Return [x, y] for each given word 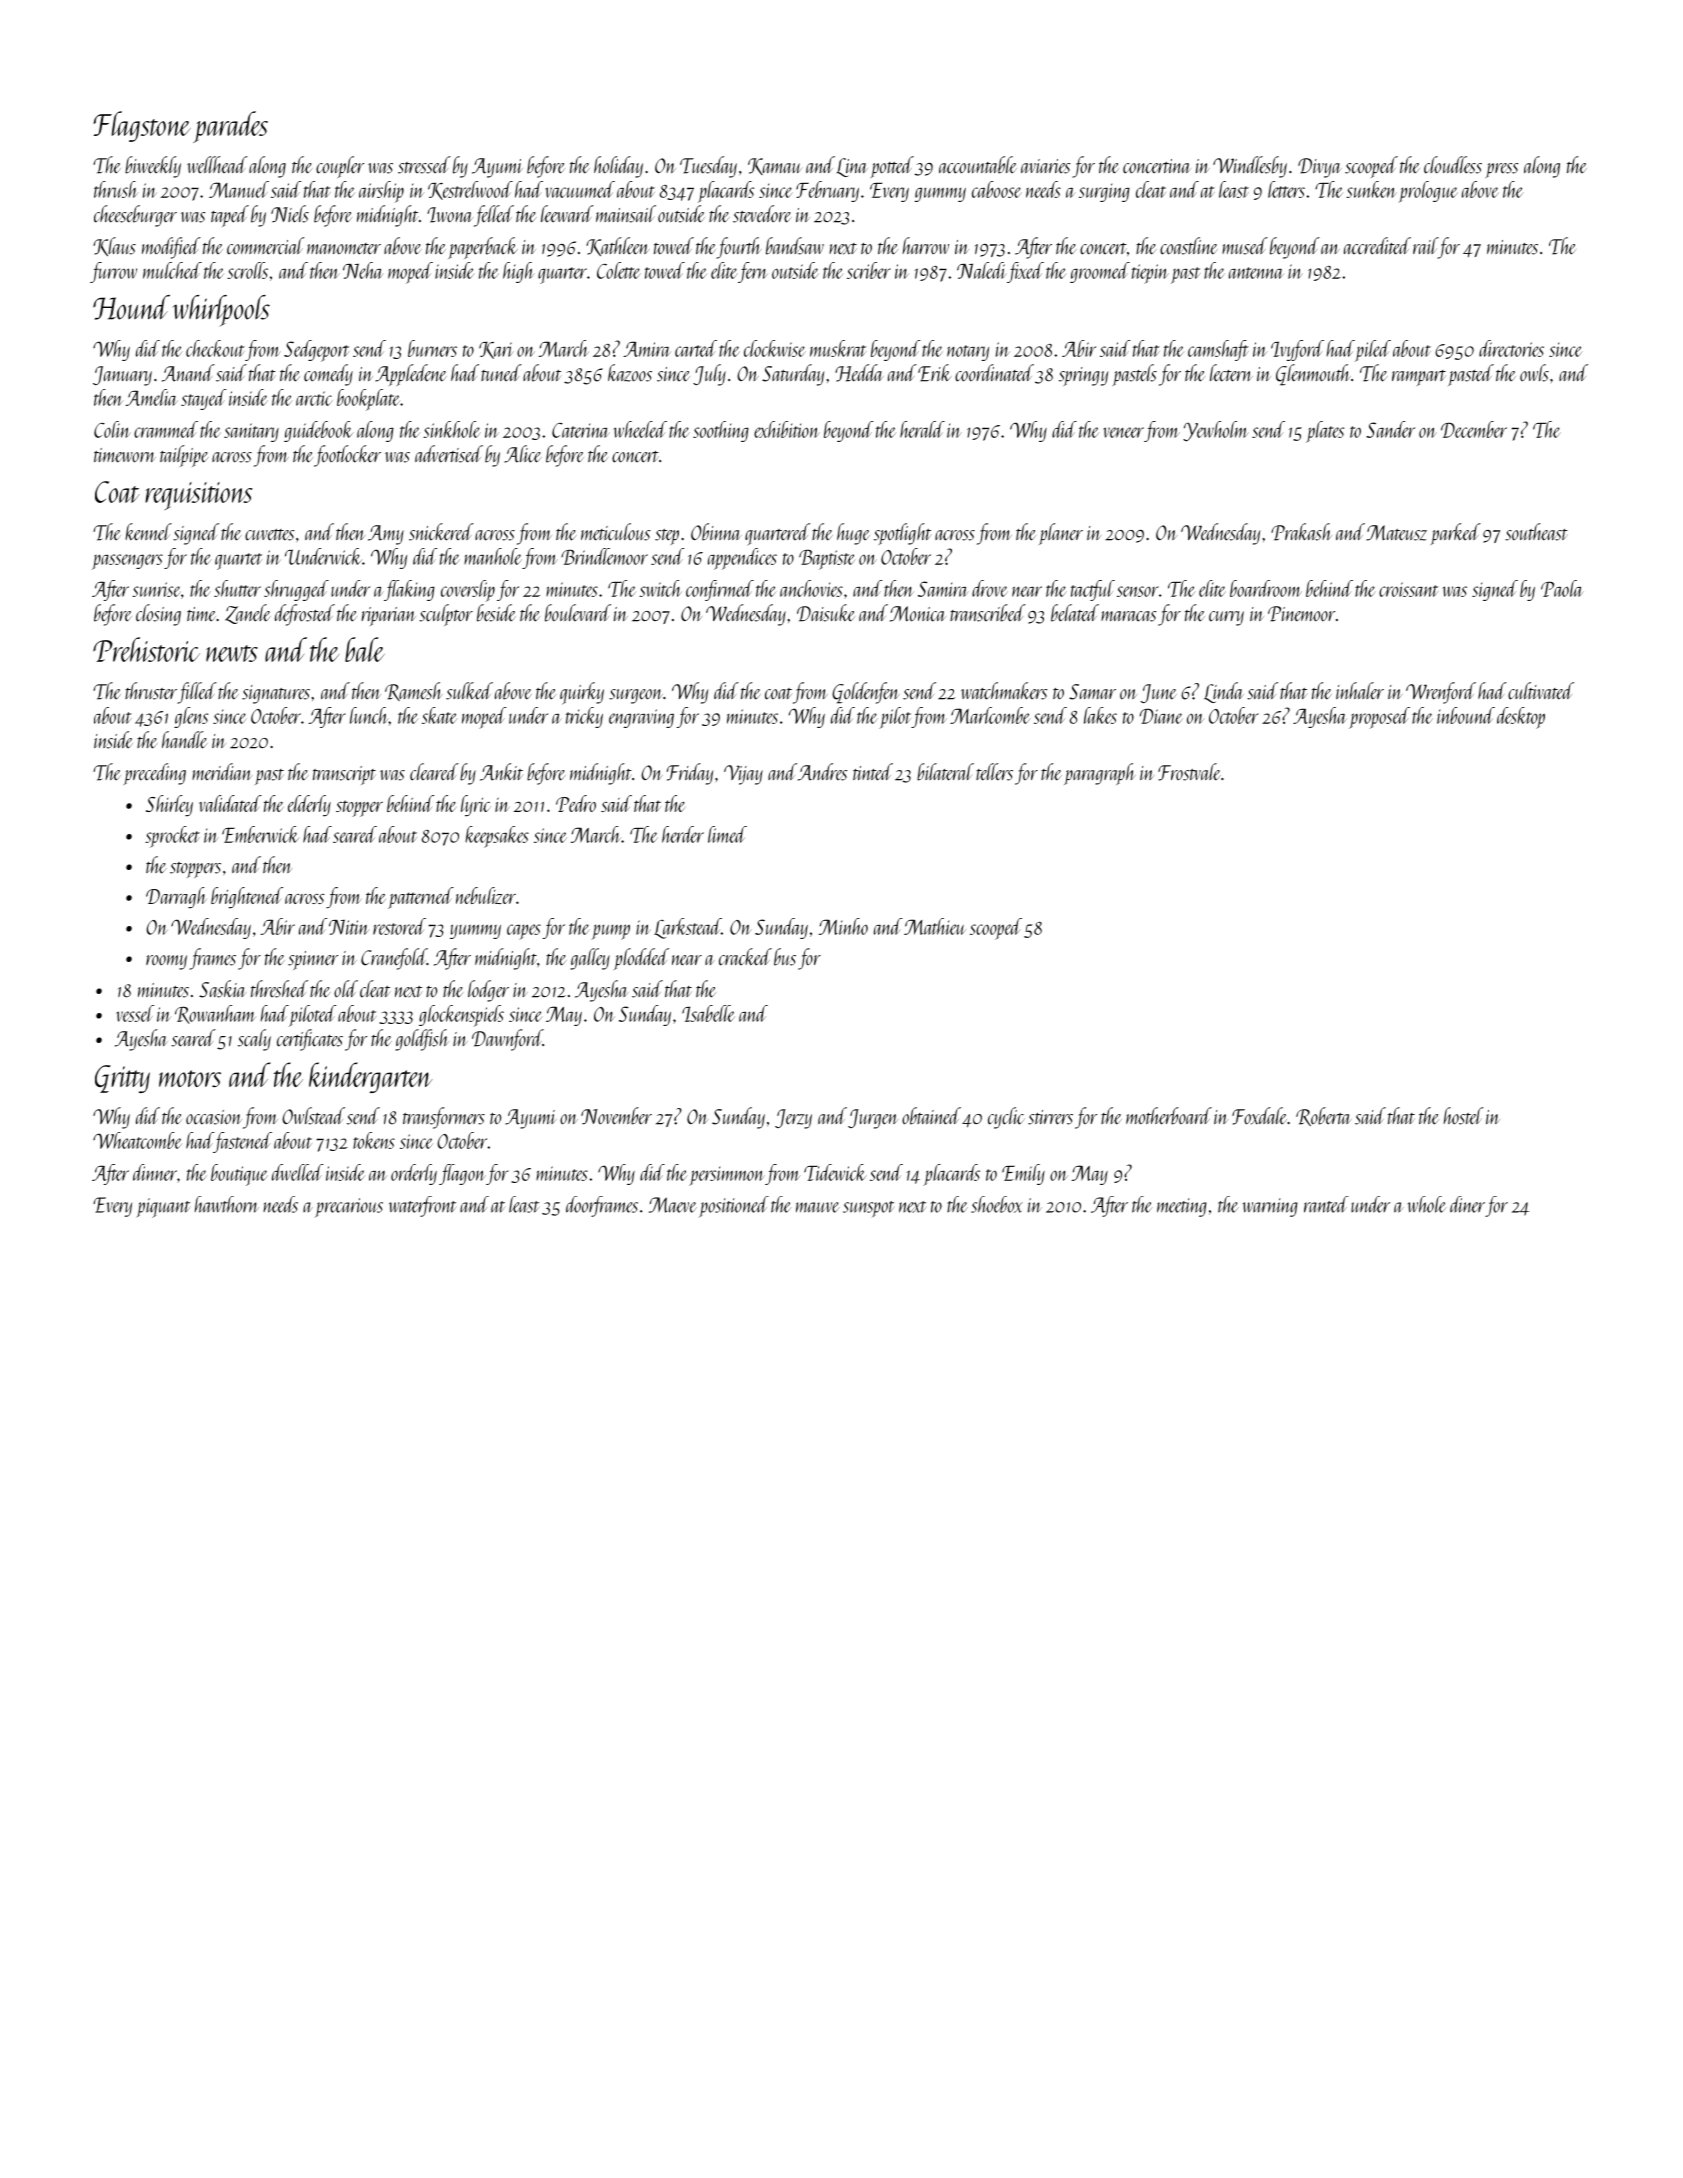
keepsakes [497, 837]
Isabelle [708, 1013]
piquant [163, 1208]
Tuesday [708, 167]
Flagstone [142, 126]
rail [1425, 245]
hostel [1463, 1116]
